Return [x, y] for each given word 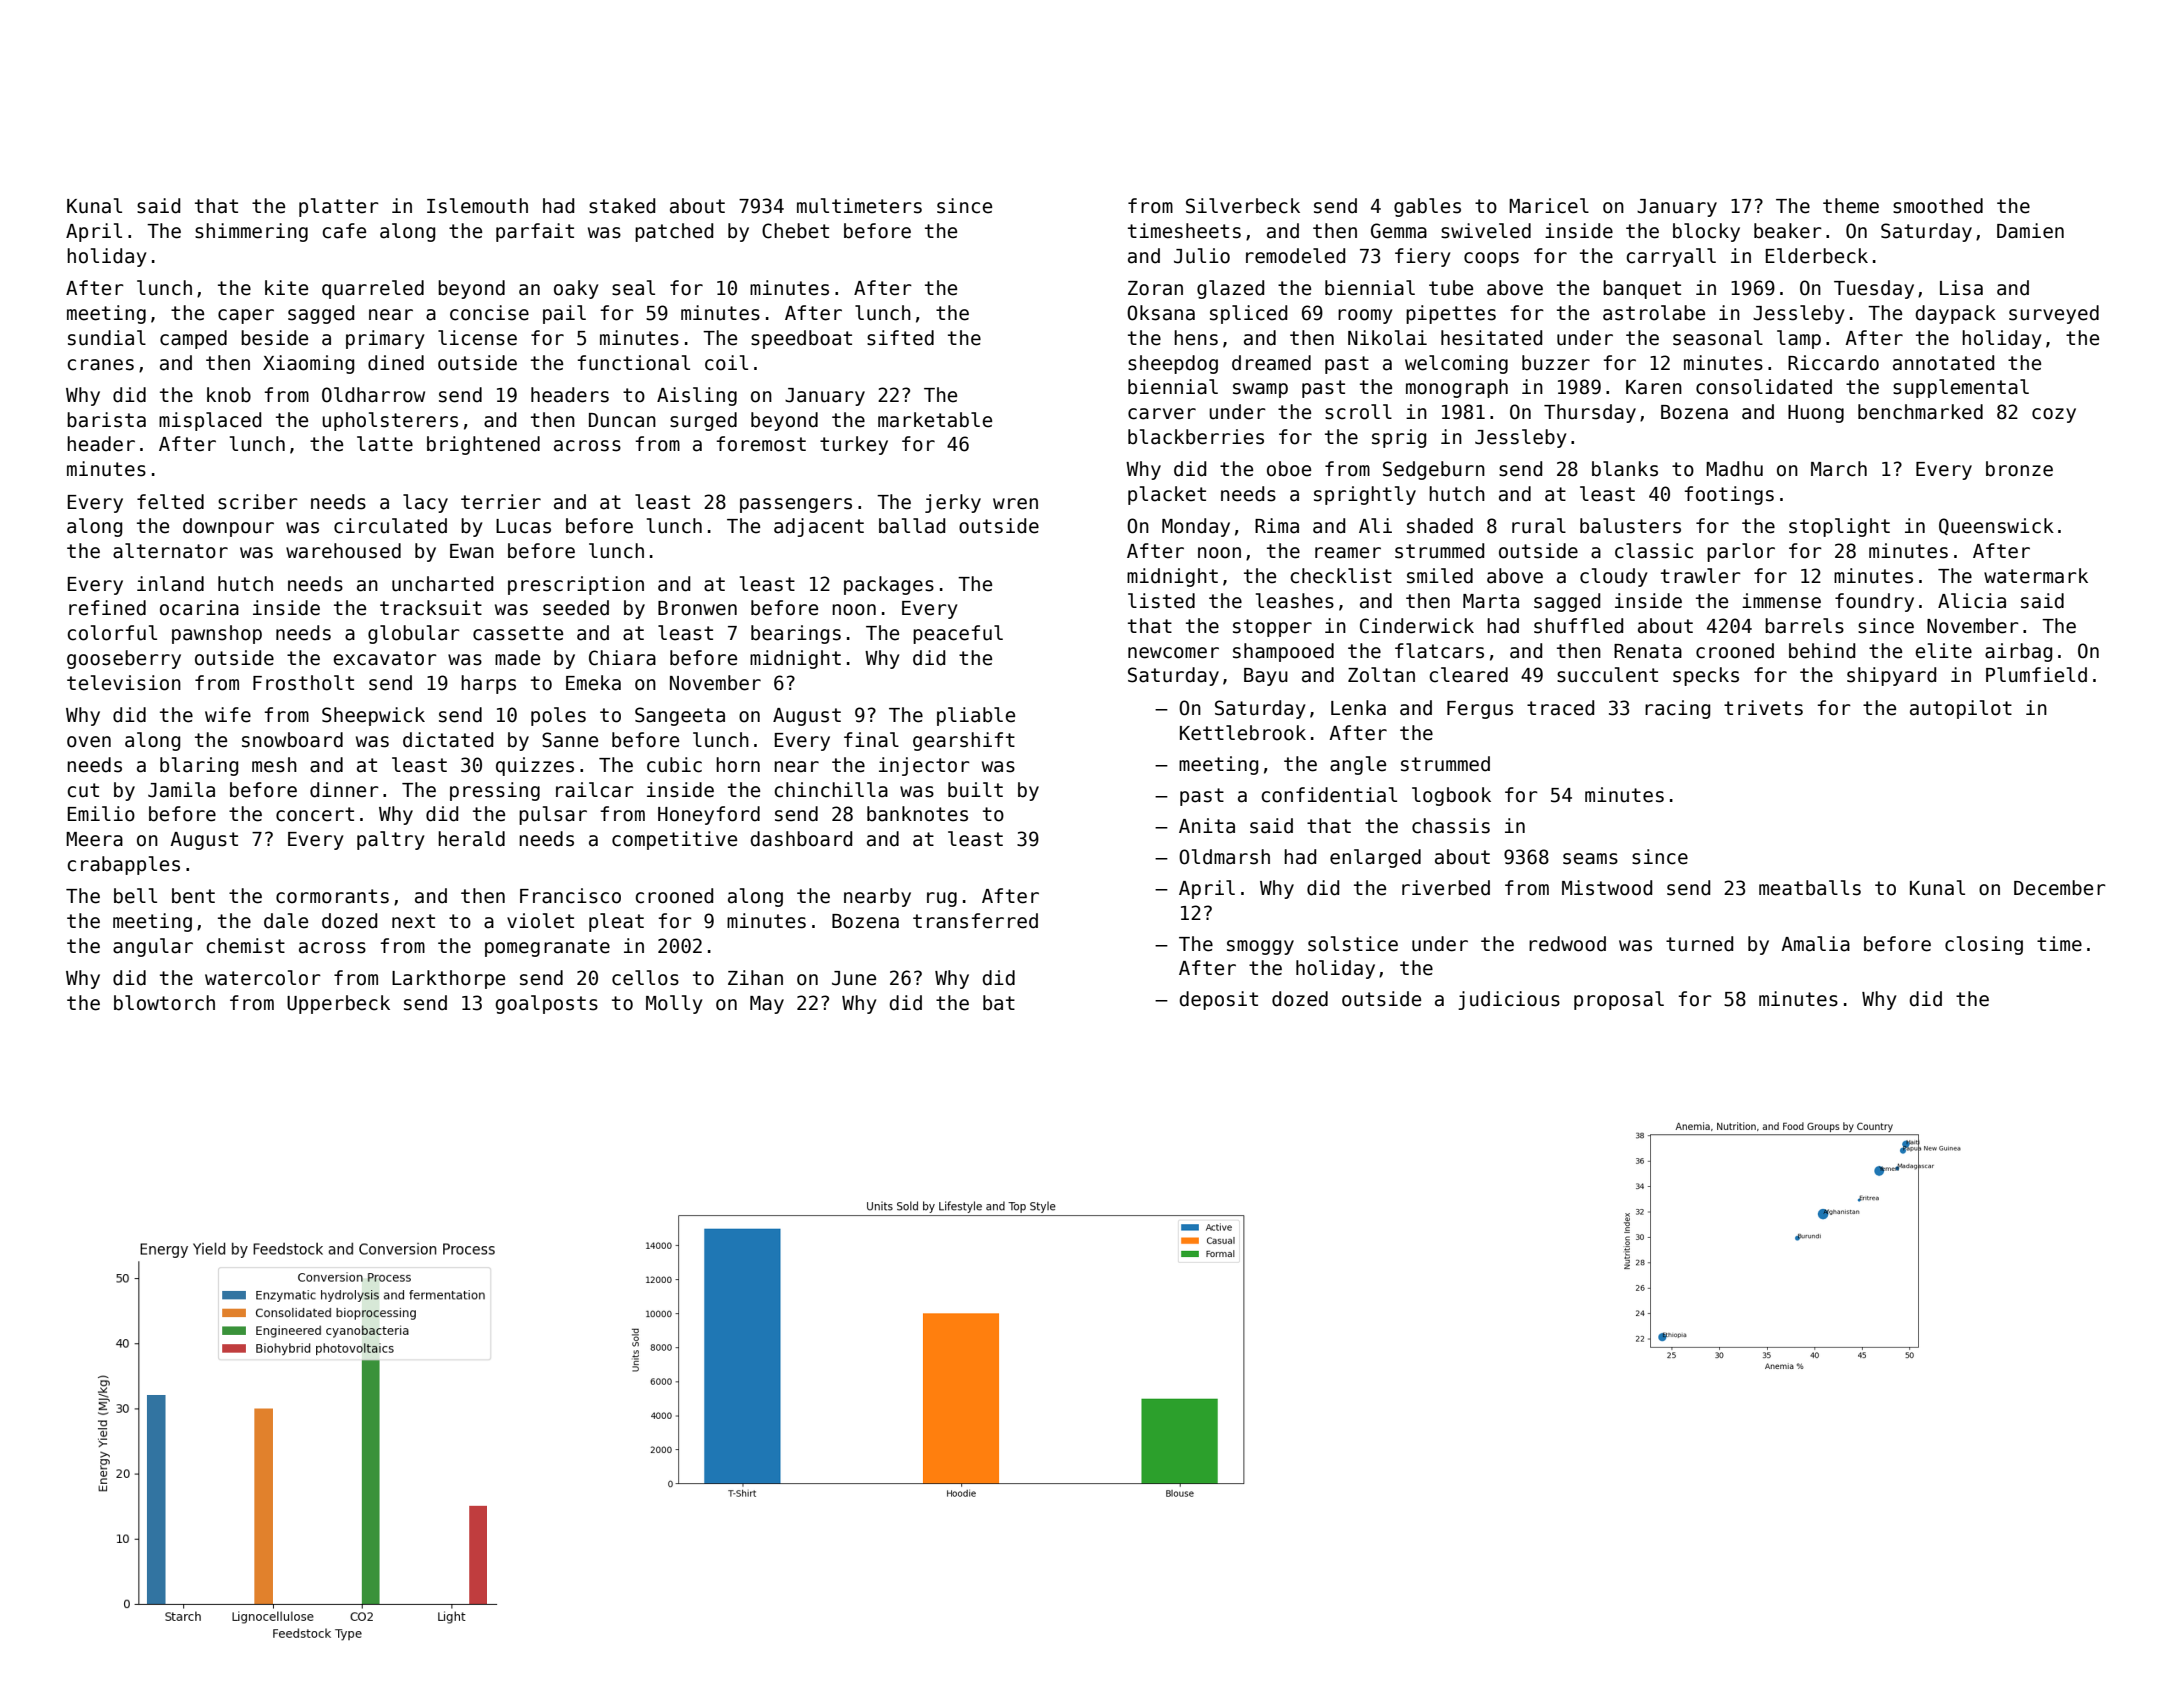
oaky [576, 289]
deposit [1218, 1000]
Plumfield [2036, 675]
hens [1196, 338]
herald [471, 839]
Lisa [1961, 288]
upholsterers [390, 421]
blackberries [1196, 437]
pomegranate [547, 948]
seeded [576, 608]
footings [1729, 495]
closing [1984, 945]
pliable [976, 716]
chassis [1451, 826]
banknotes [917, 814]
